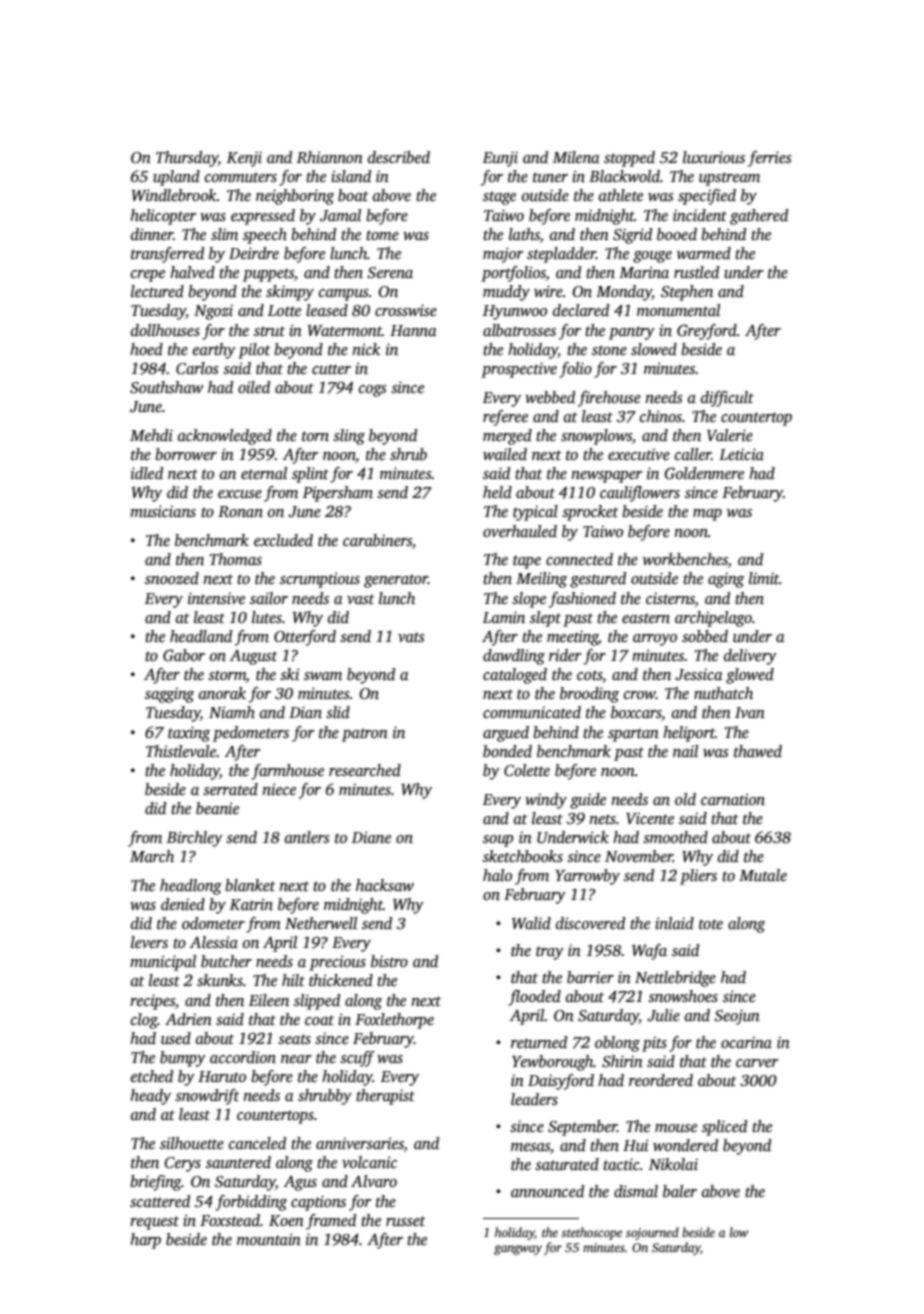 Image resolution: width=924 pixels, height=1314 pixels. Describe the element at coordinates (704, 473) in the screenshot. I see `Goldenmere` at that location.
